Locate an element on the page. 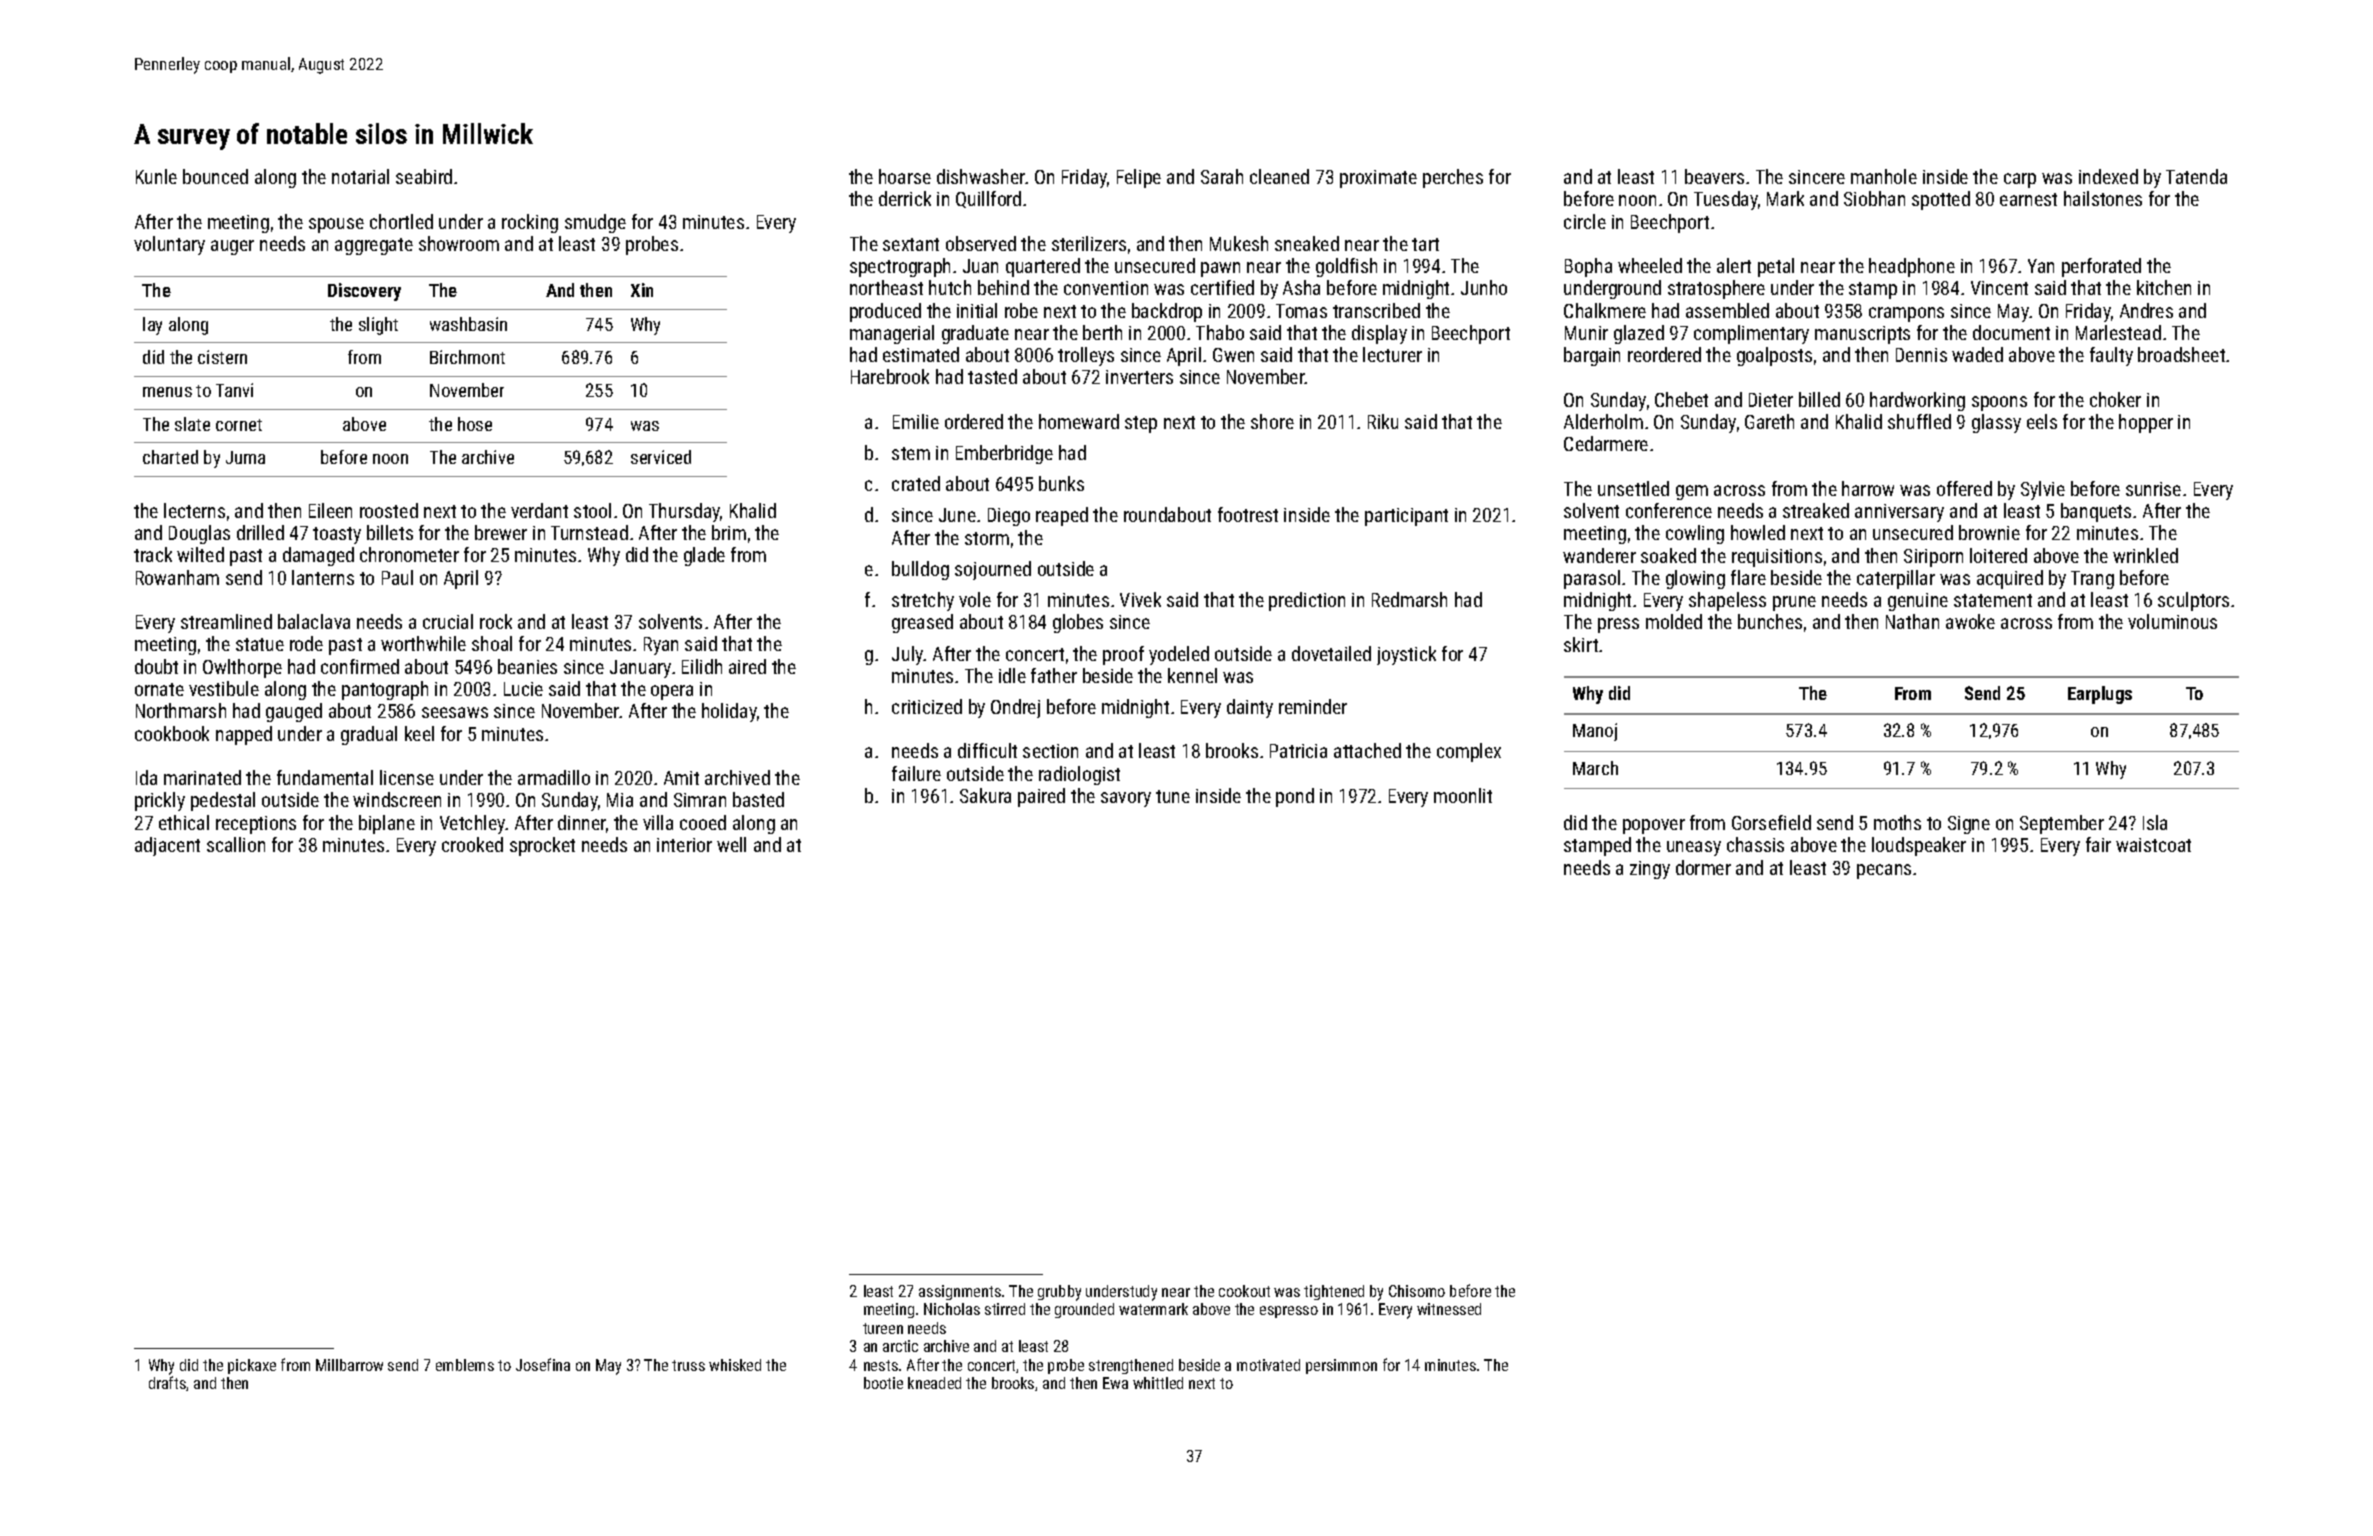 The image size is (2373, 1536). cookout is located at coordinates (1244, 1291).
